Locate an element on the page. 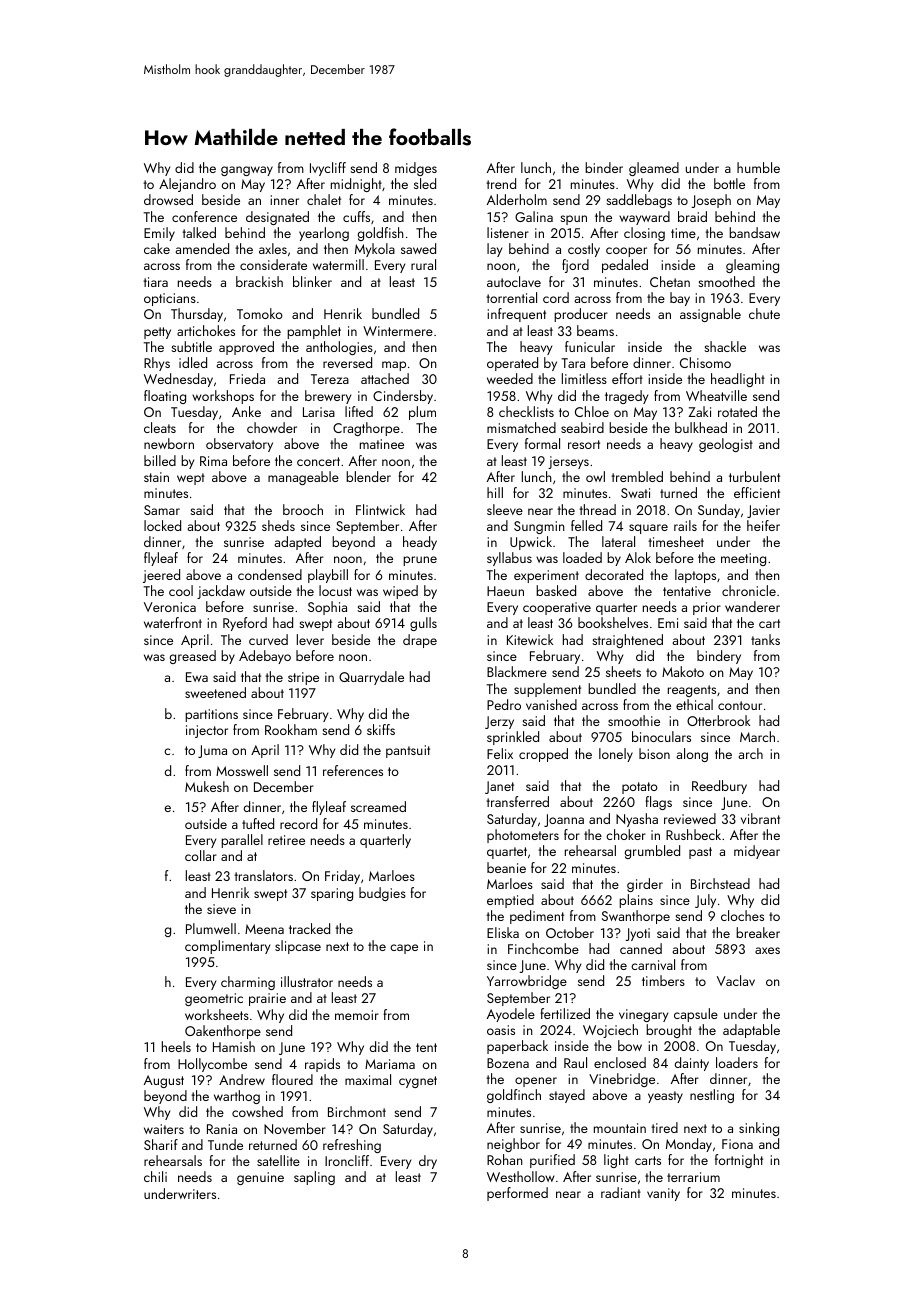 This document has width=924, height=1314. designated is located at coordinates (277, 218).
